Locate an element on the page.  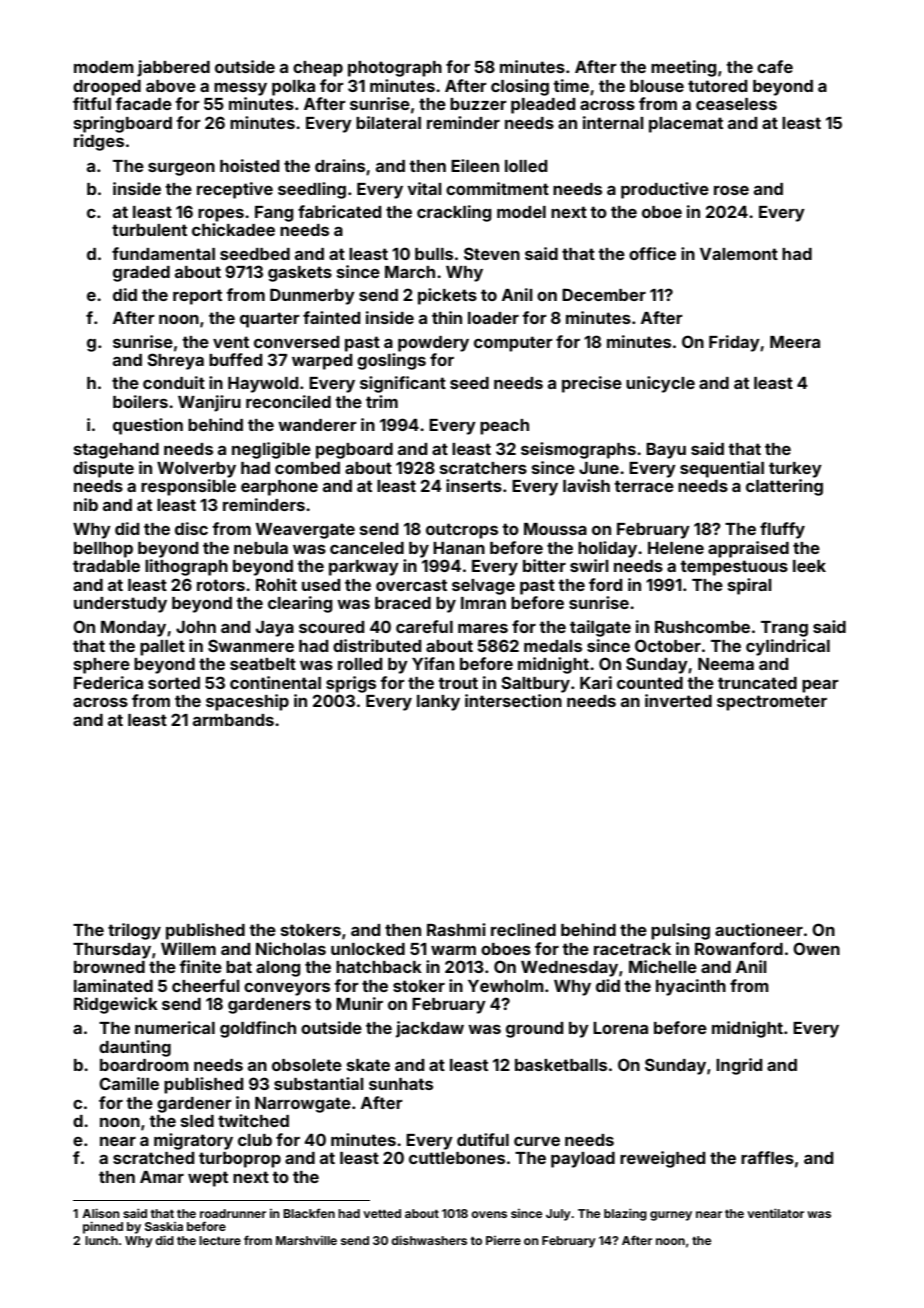
pear is located at coordinates (820, 686).
